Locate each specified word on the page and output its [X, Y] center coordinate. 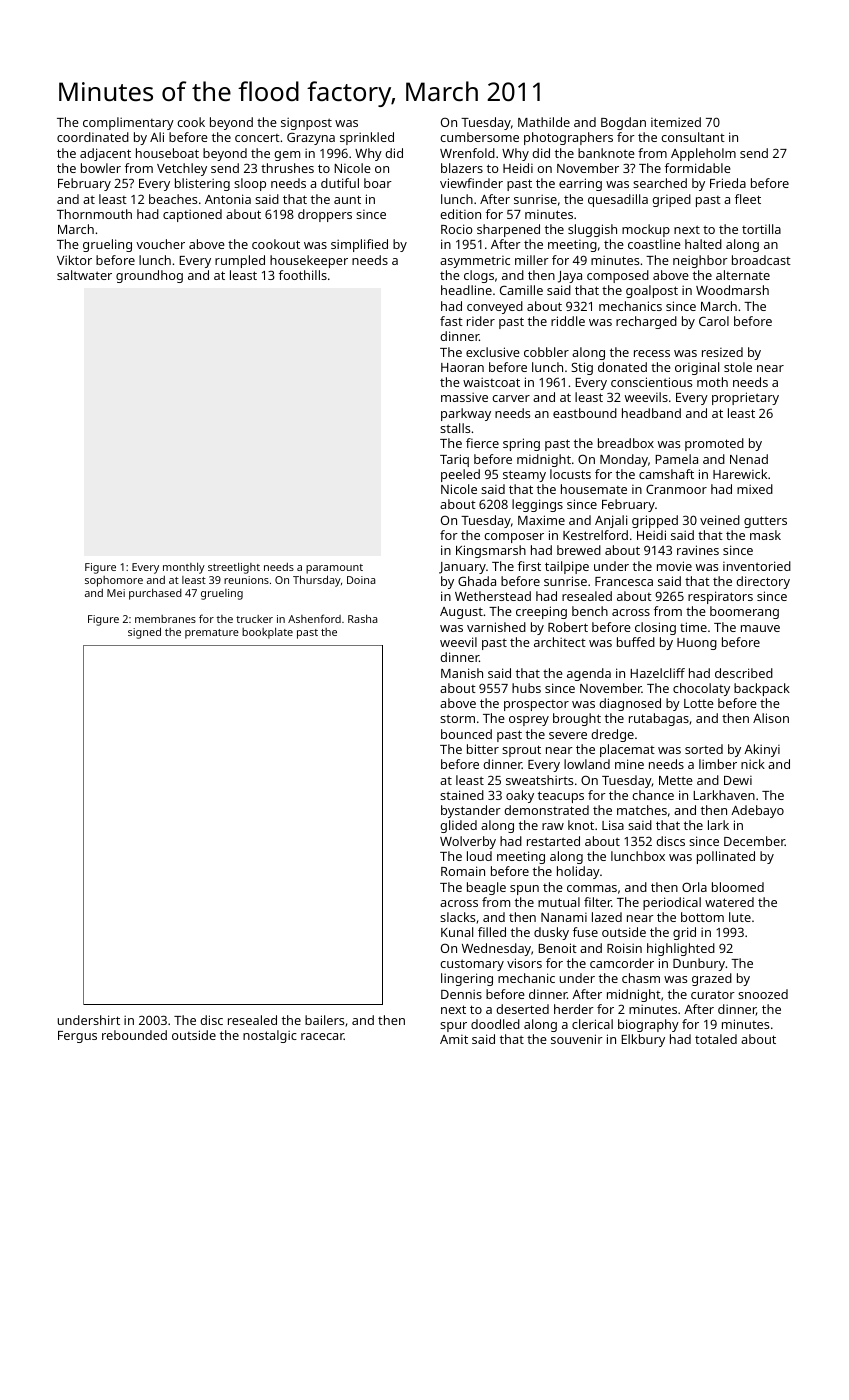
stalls [455, 428]
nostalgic [270, 1036]
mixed [755, 489]
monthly [184, 568]
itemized [676, 122]
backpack [762, 689]
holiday [578, 872]
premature [212, 634]
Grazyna [311, 138]
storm [457, 718]
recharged [646, 322]
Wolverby [468, 842]
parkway [466, 414]
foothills [303, 275]
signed [144, 633]
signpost [306, 123]
